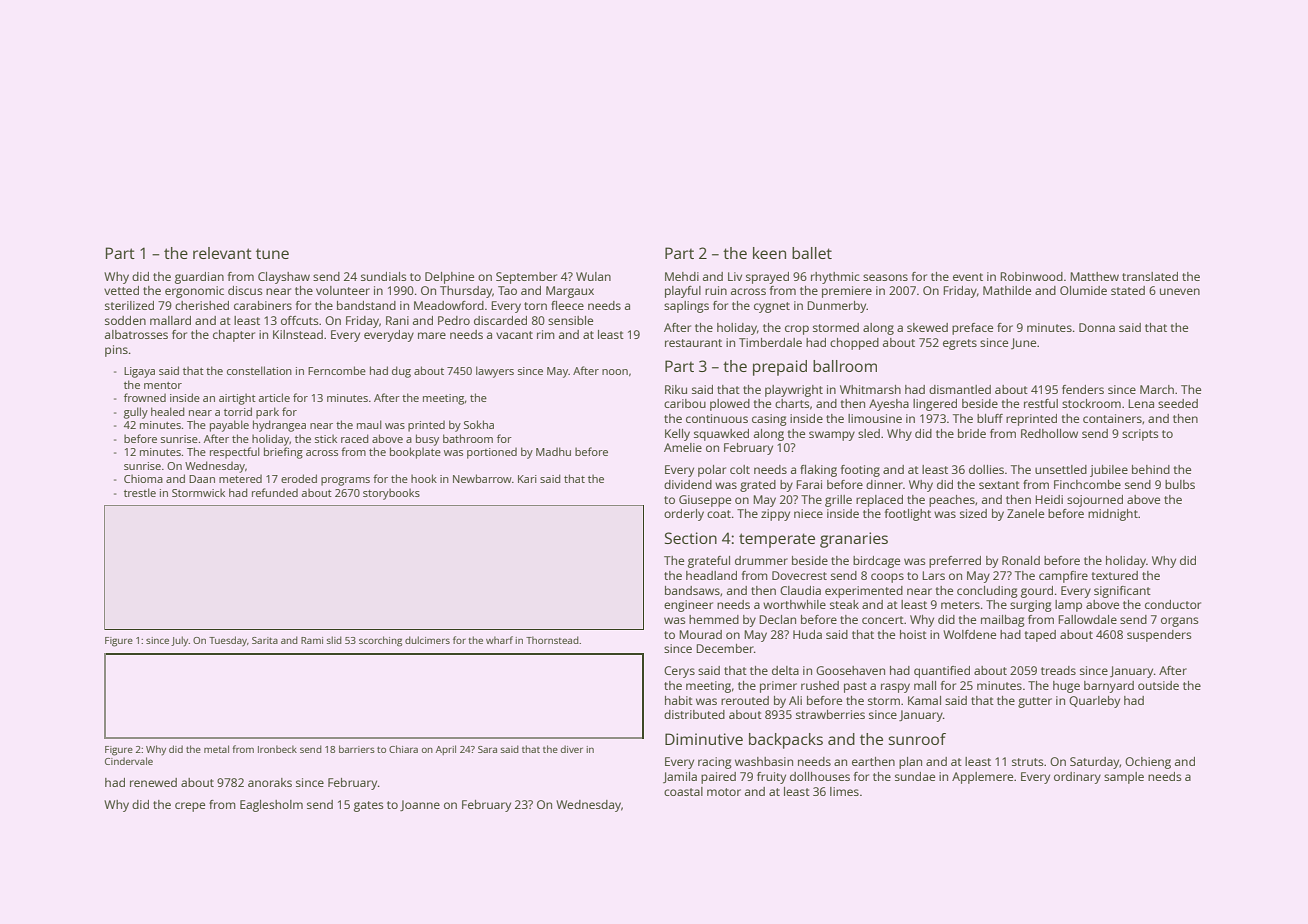 This document has width=1308, height=924. I want to click on sized, so click(973, 513).
